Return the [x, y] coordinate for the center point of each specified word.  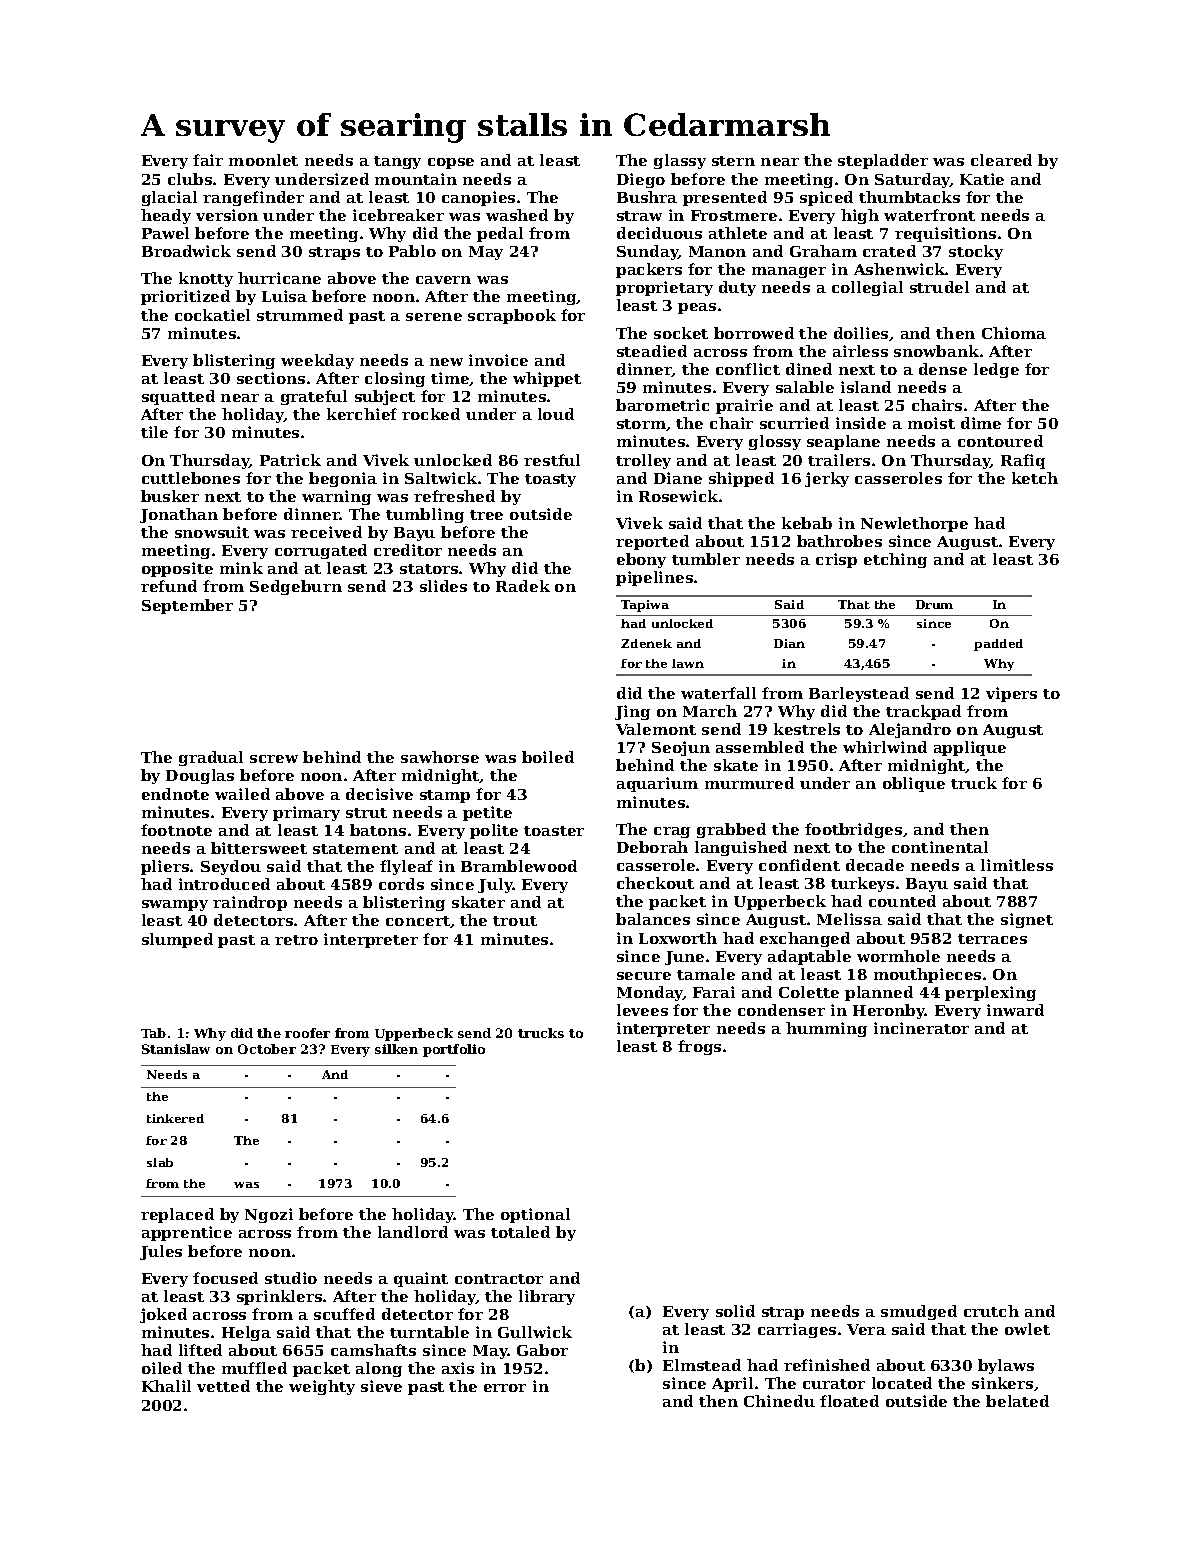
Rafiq [1023, 461]
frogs [699, 1047]
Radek [523, 586]
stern [733, 161]
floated [849, 1401]
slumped [177, 940]
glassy [680, 161]
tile [154, 432]
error [505, 1388]
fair [208, 160]
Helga [246, 1333]
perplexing [990, 993]
